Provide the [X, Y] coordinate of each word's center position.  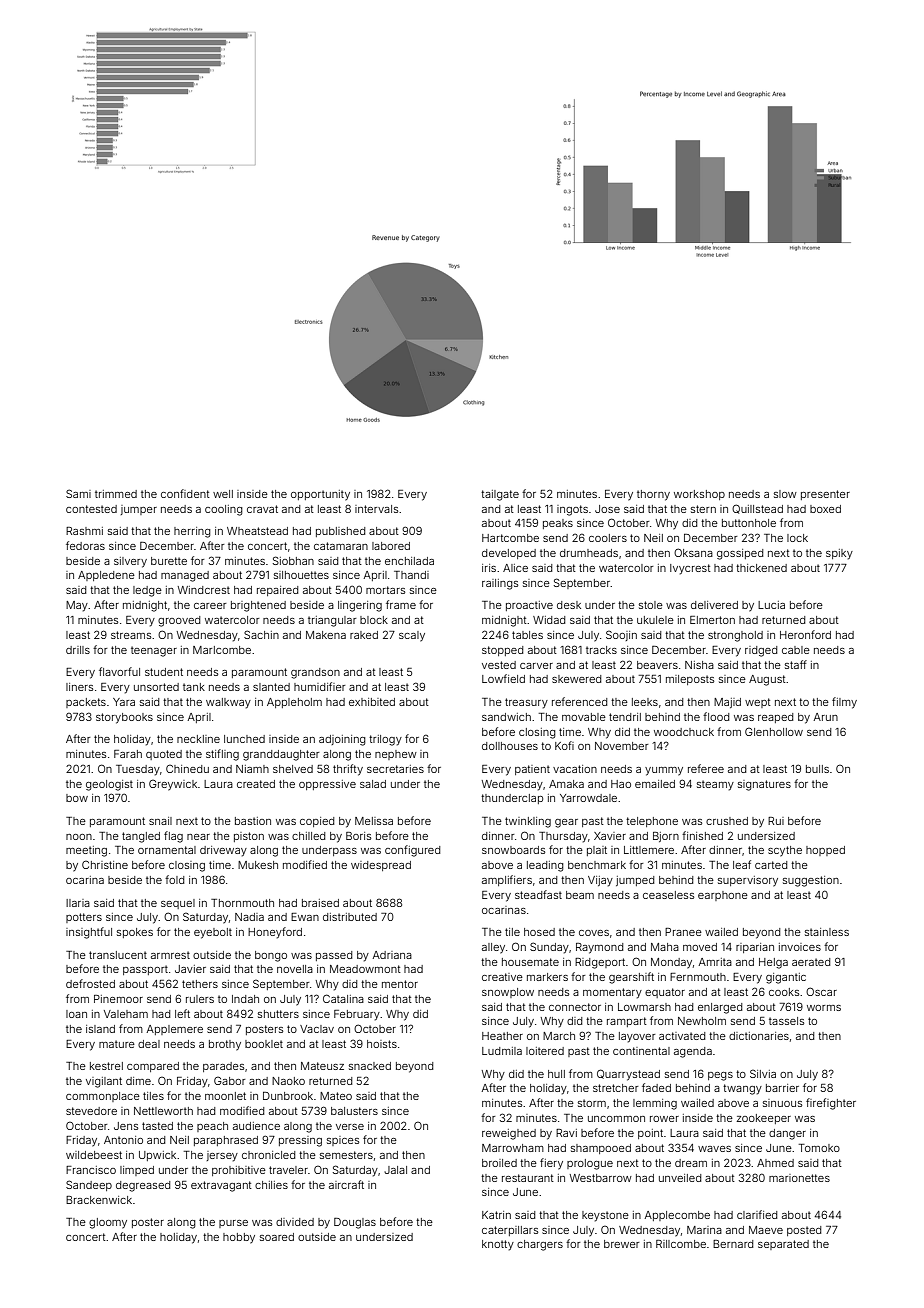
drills [78, 650]
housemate [530, 962]
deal [149, 1044]
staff [796, 664]
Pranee [683, 932]
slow [785, 494]
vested [499, 665]
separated [783, 1245]
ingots [572, 510]
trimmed [116, 494]
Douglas [355, 1223]
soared [277, 1237]
